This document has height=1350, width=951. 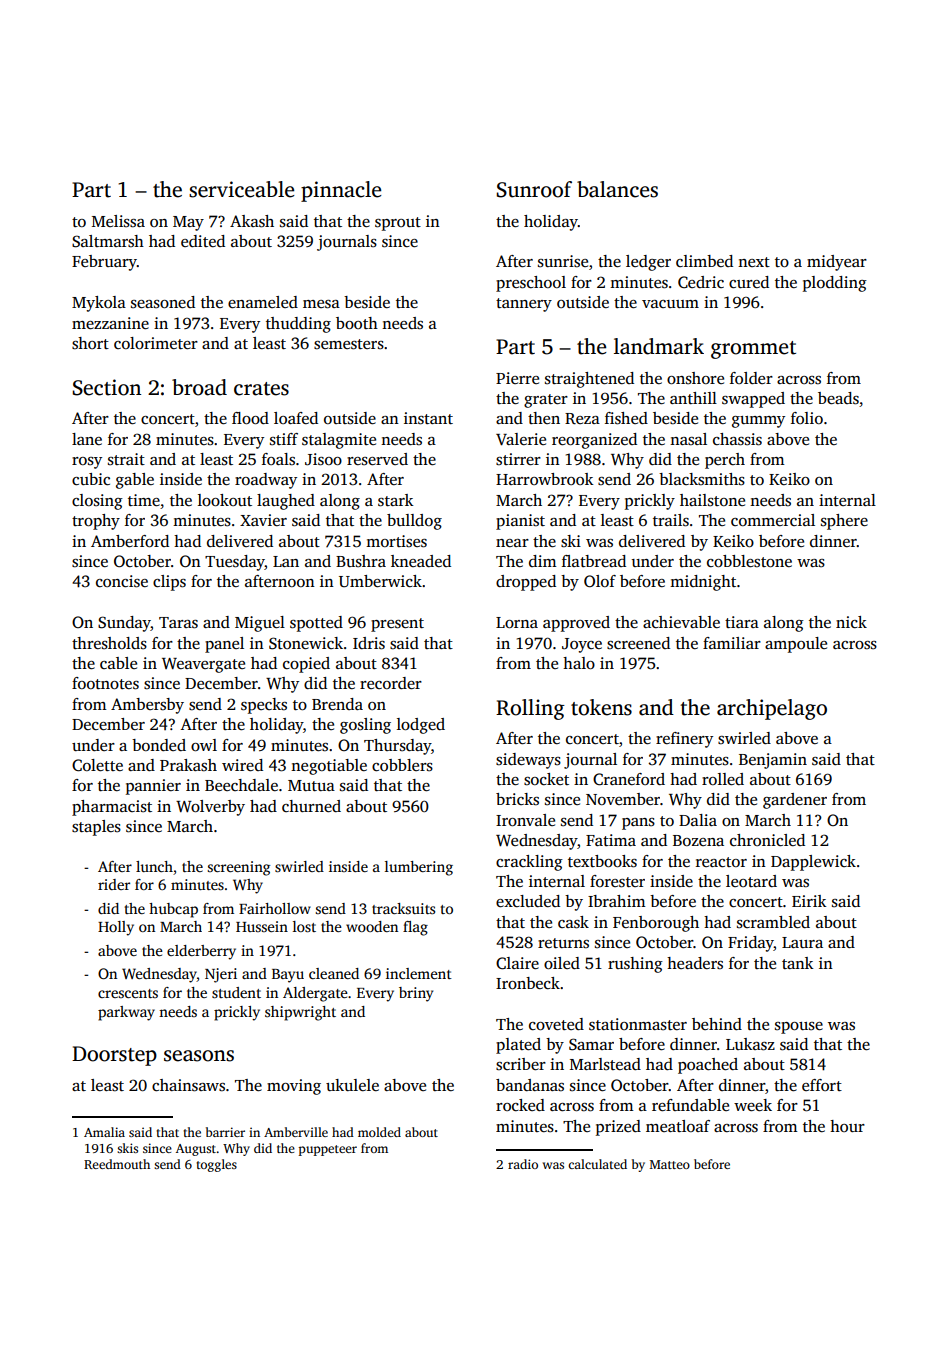 I want to click on semesters, so click(x=349, y=344).
